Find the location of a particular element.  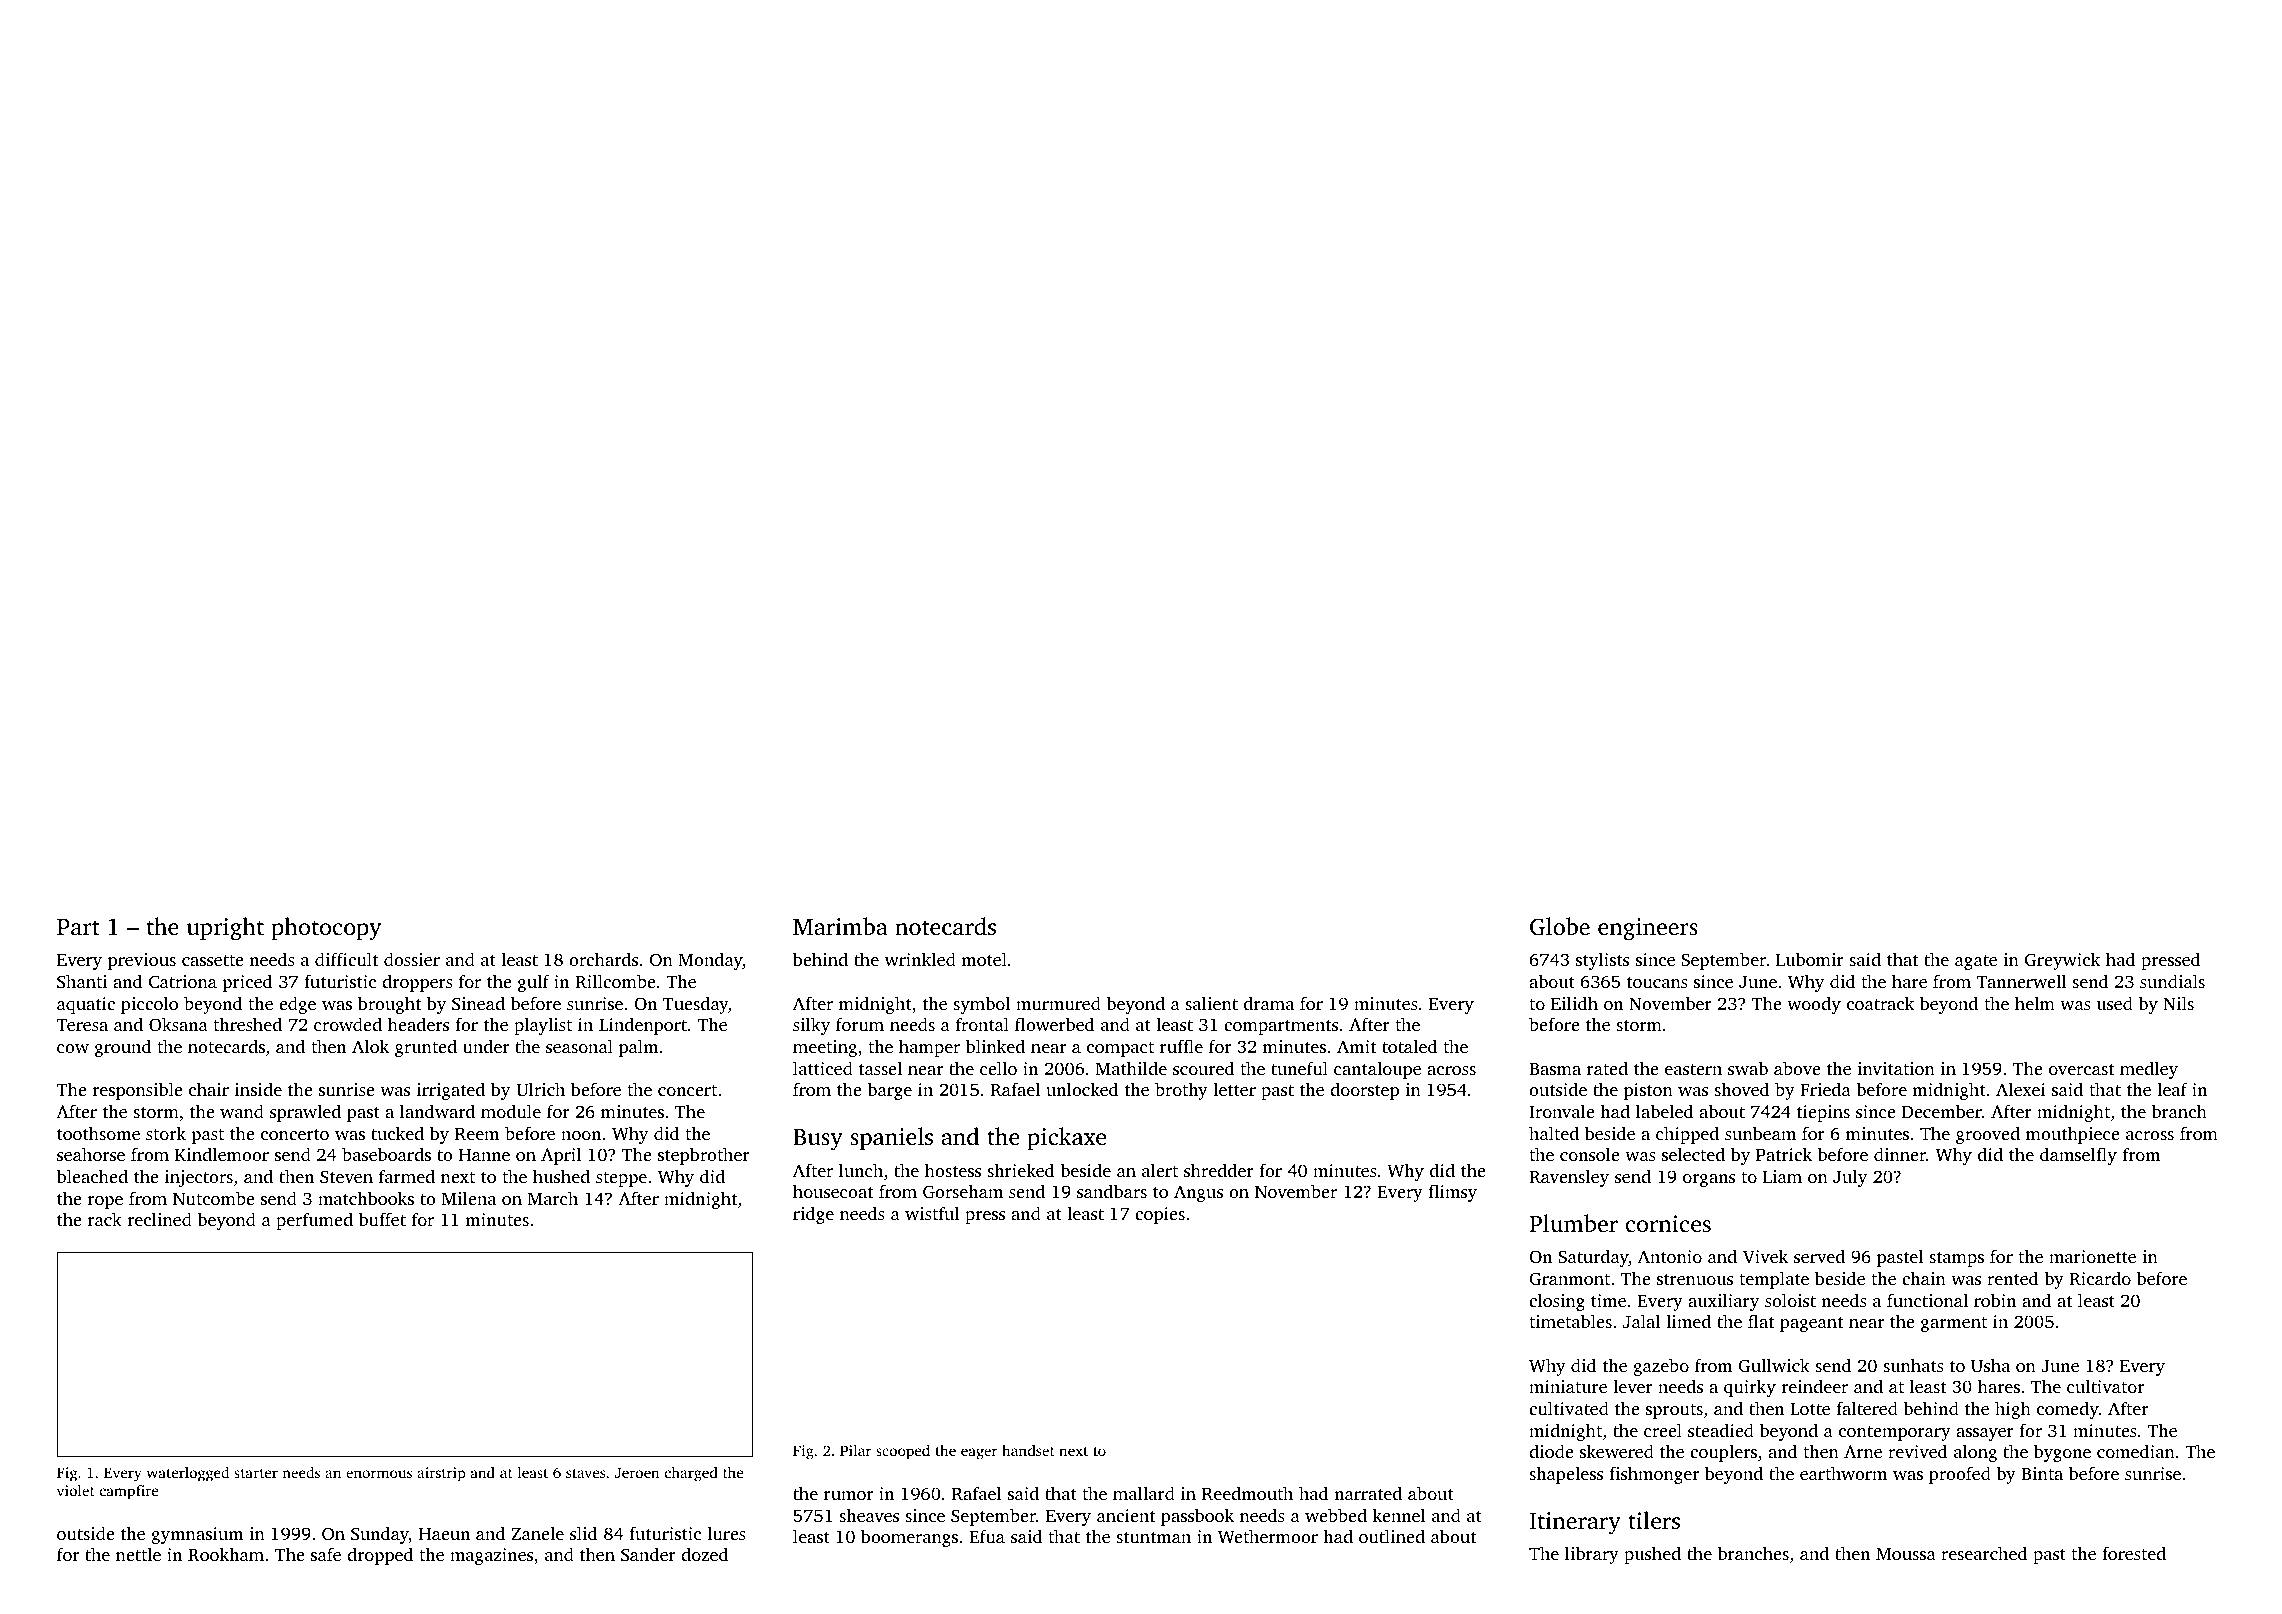

shredder is located at coordinates (1219, 1170).
